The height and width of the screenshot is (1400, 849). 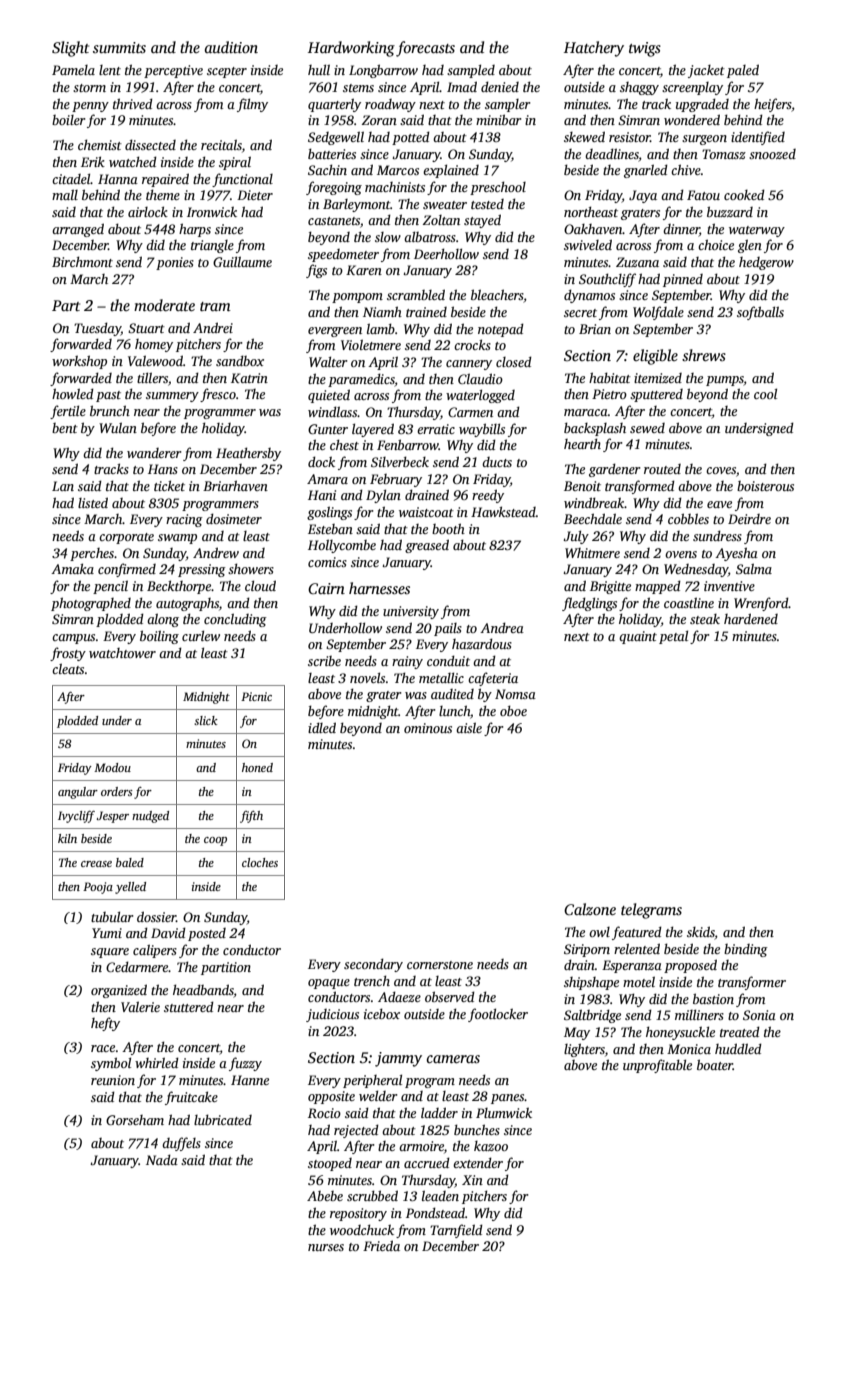 What do you see at coordinates (482, 221) in the screenshot?
I see `stayed` at bounding box center [482, 221].
